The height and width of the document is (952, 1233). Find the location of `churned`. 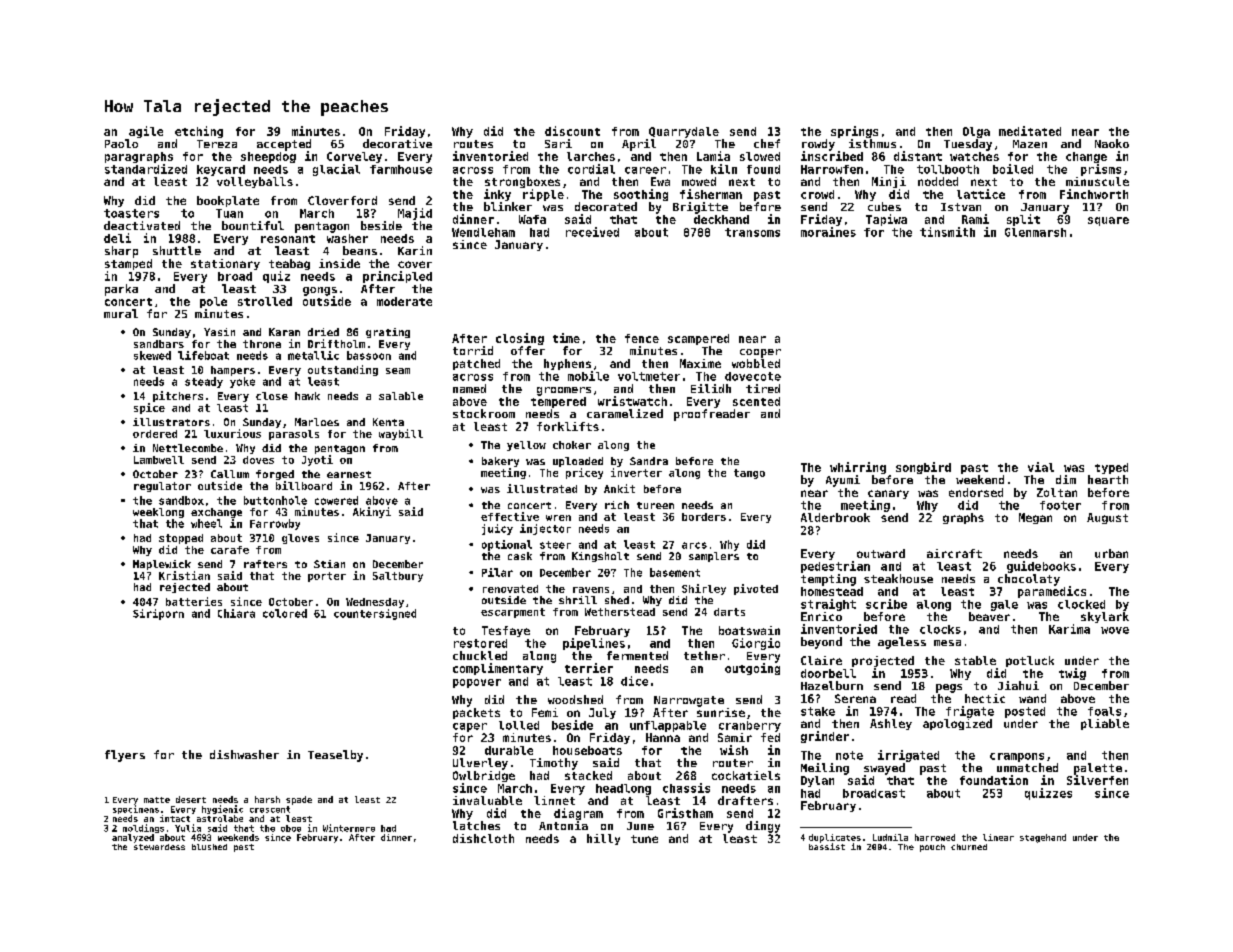

churned is located at coordinates (969, 847).
